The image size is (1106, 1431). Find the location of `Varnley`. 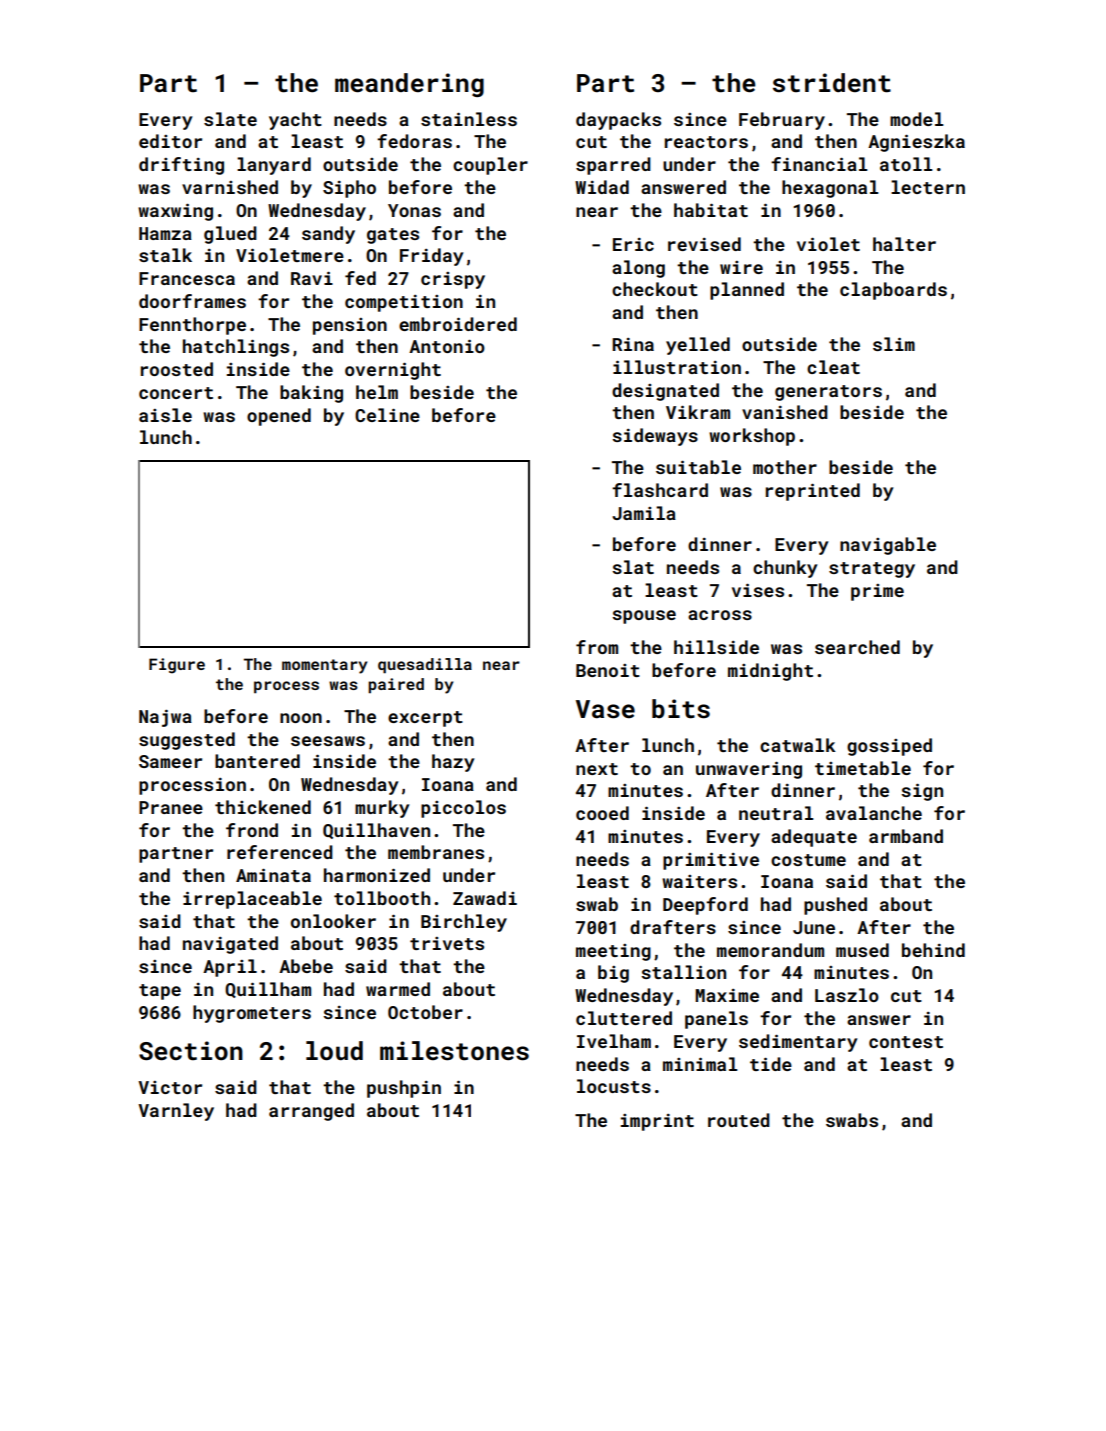

Varnley is located at coordinates (176, 1112).
